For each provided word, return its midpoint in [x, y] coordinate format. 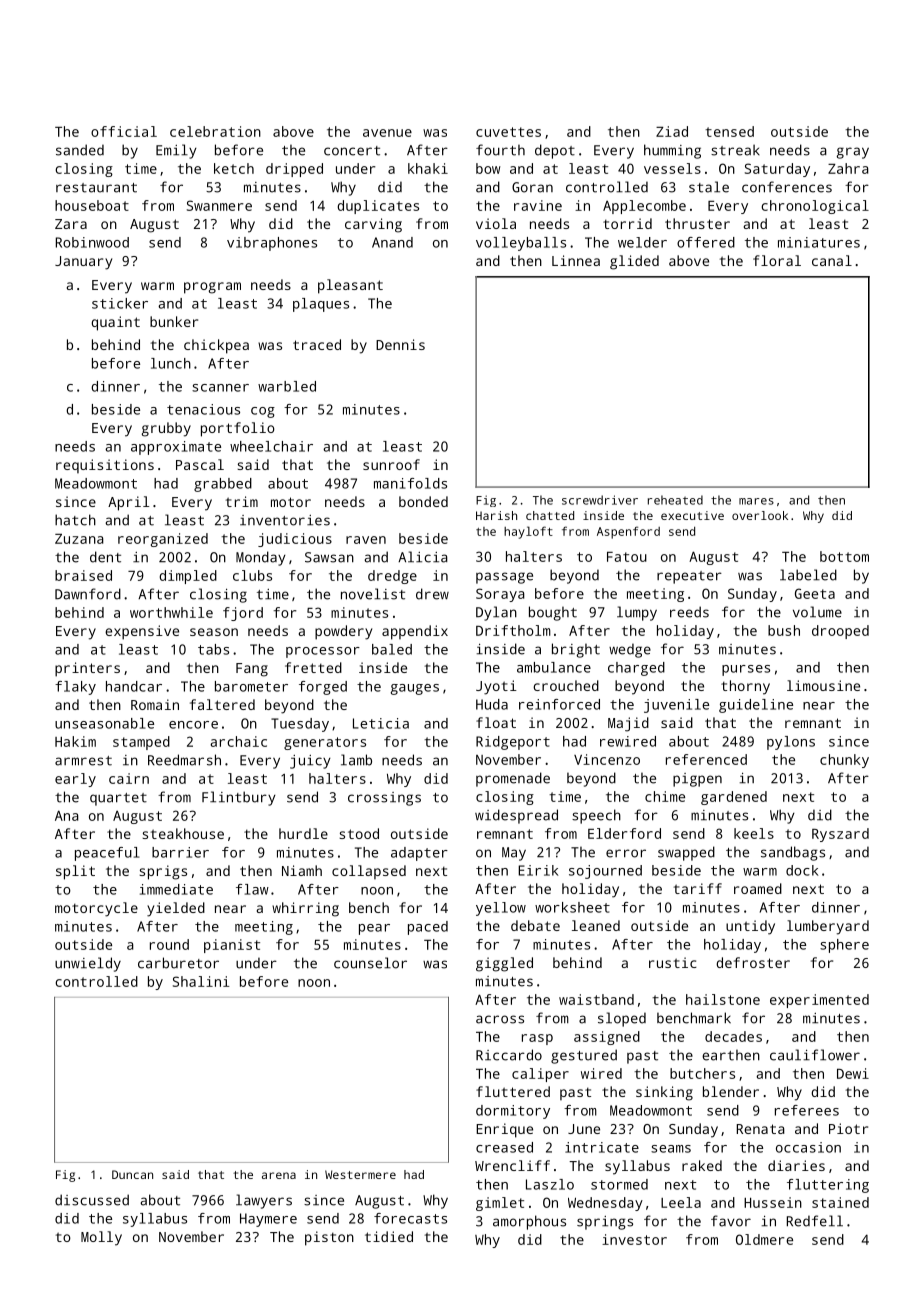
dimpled [188, 577]
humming [672, 151]
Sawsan [329, 557]
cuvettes [508, 132]
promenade [513, 779]
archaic [238, 741]
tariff [698, 888]
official [124, 131]
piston [329, 1238]
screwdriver [600, 500]
